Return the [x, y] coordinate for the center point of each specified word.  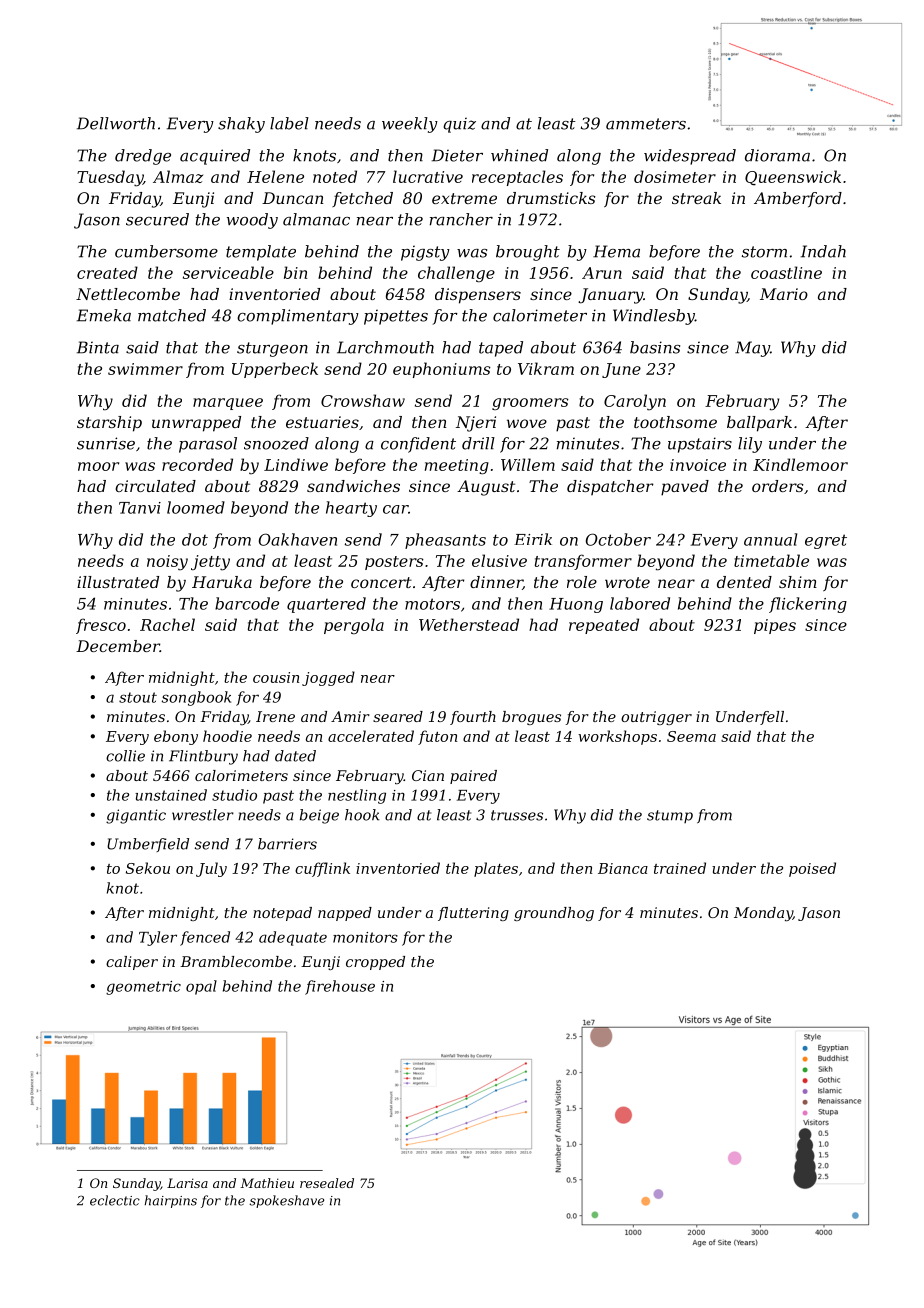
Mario [784, 294]
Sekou [148, 868]
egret [826, 541]
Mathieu [267, 1183]
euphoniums [442, 370]
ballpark [759, 424]
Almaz [178, 176]
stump [670, 816]
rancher [461, 219]
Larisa [187, 1183]
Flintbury [203, 757]
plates [496, 869]
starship [109, 424]
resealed [327, 1183]
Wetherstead [469, 624]
